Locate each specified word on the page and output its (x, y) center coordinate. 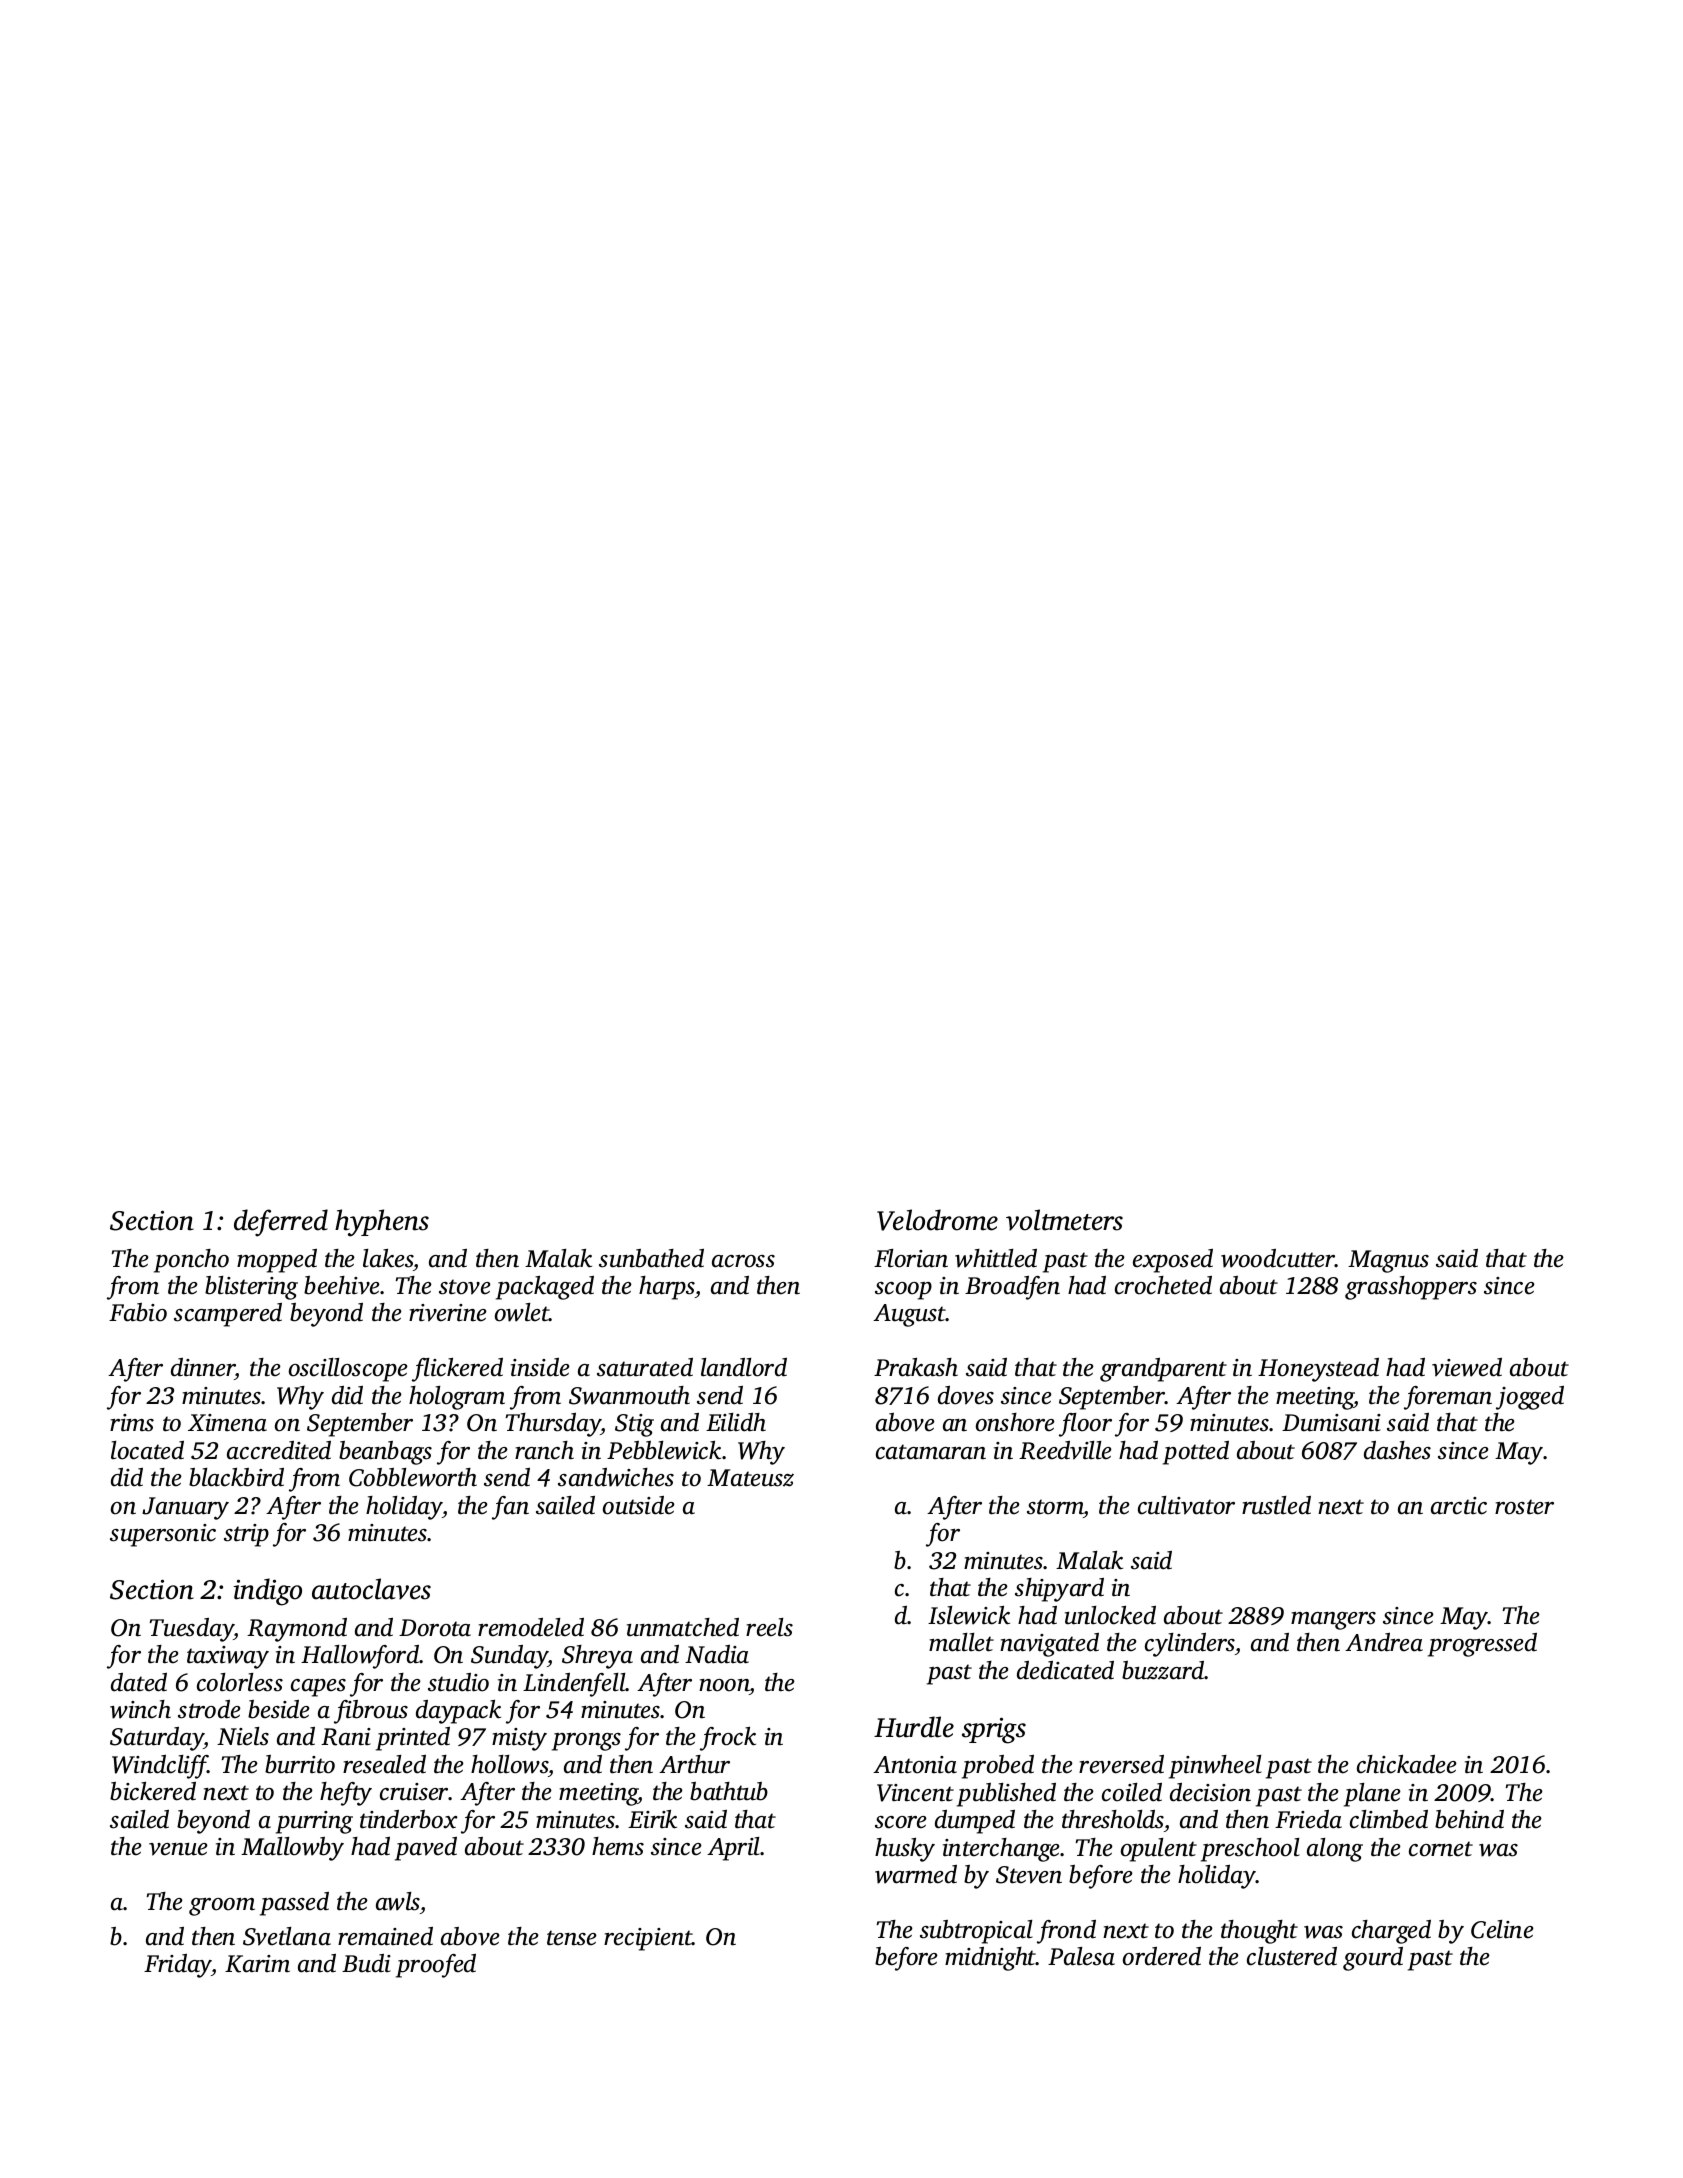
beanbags (385, 1453)
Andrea (1384, 1642)
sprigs (994, 1730)
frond (1066, 1932)
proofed (436, 1966)
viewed (1467, 1367)
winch (140, 1709)
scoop (903, 1291)
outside (639, 1505)
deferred (281, 1223)
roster (1524, 1507)
